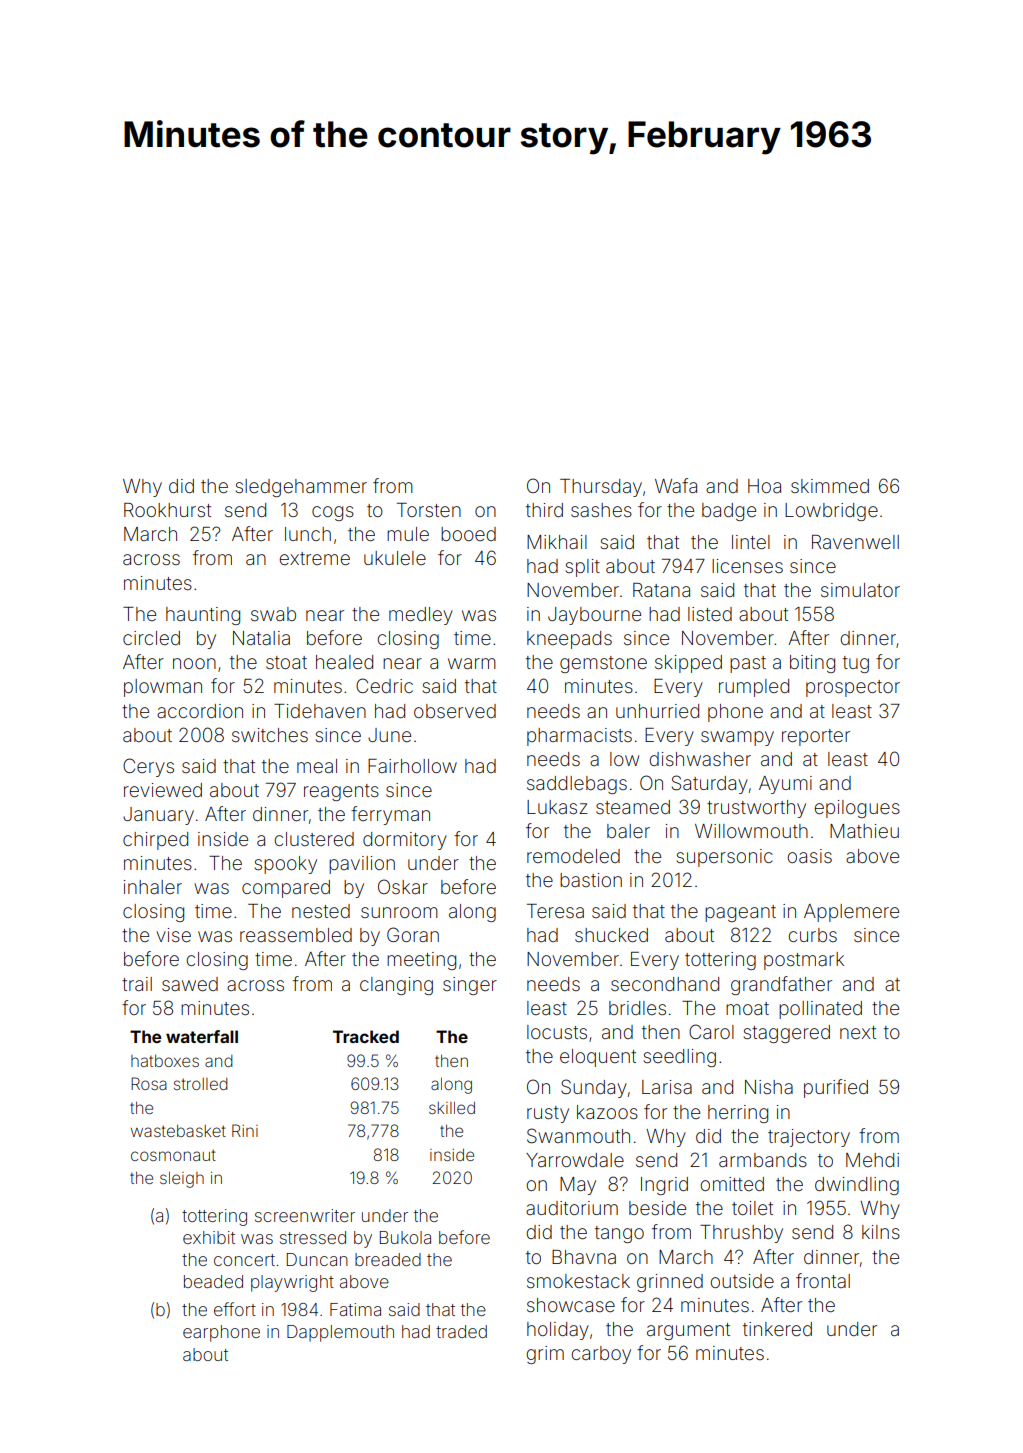 Image resolution: width=1023 pixels, height=1453 pixels. I want to click on meal, so click(317, 766).
